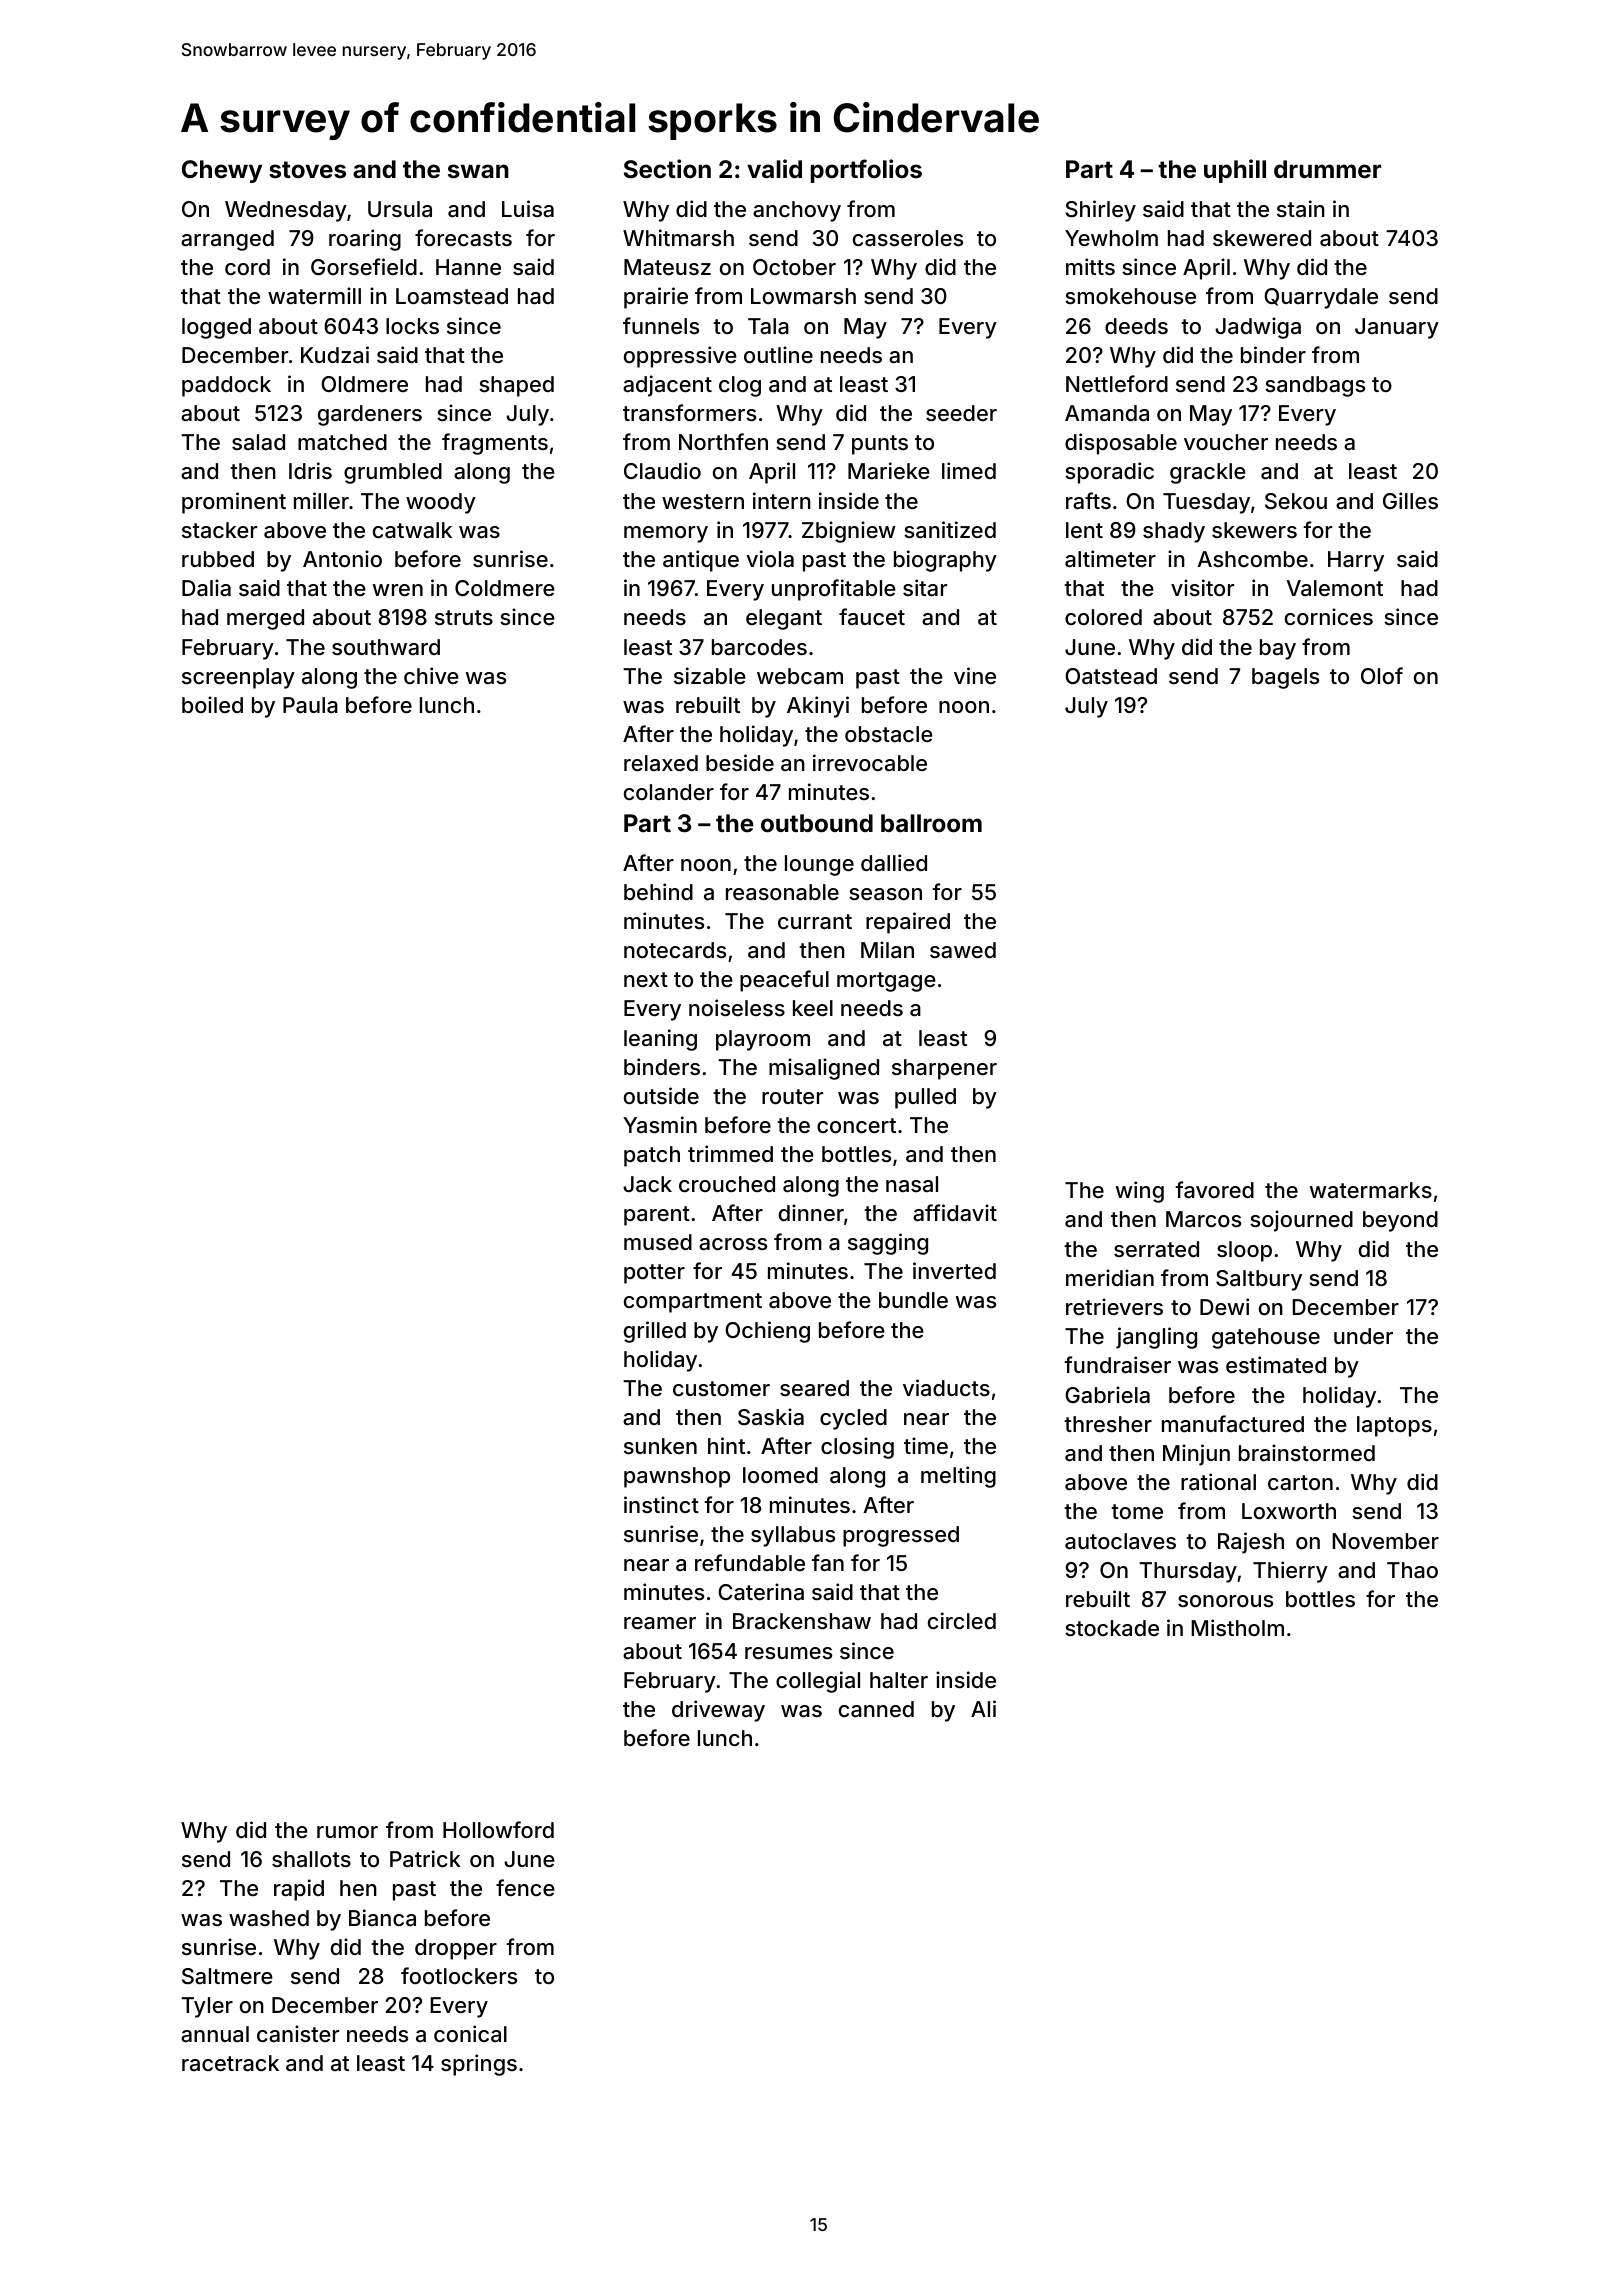 The image size is (1620, 2292). What do you see at coordinates (876, 1709) in the page?
I see `canned` at bounding box center [876, 1709].
